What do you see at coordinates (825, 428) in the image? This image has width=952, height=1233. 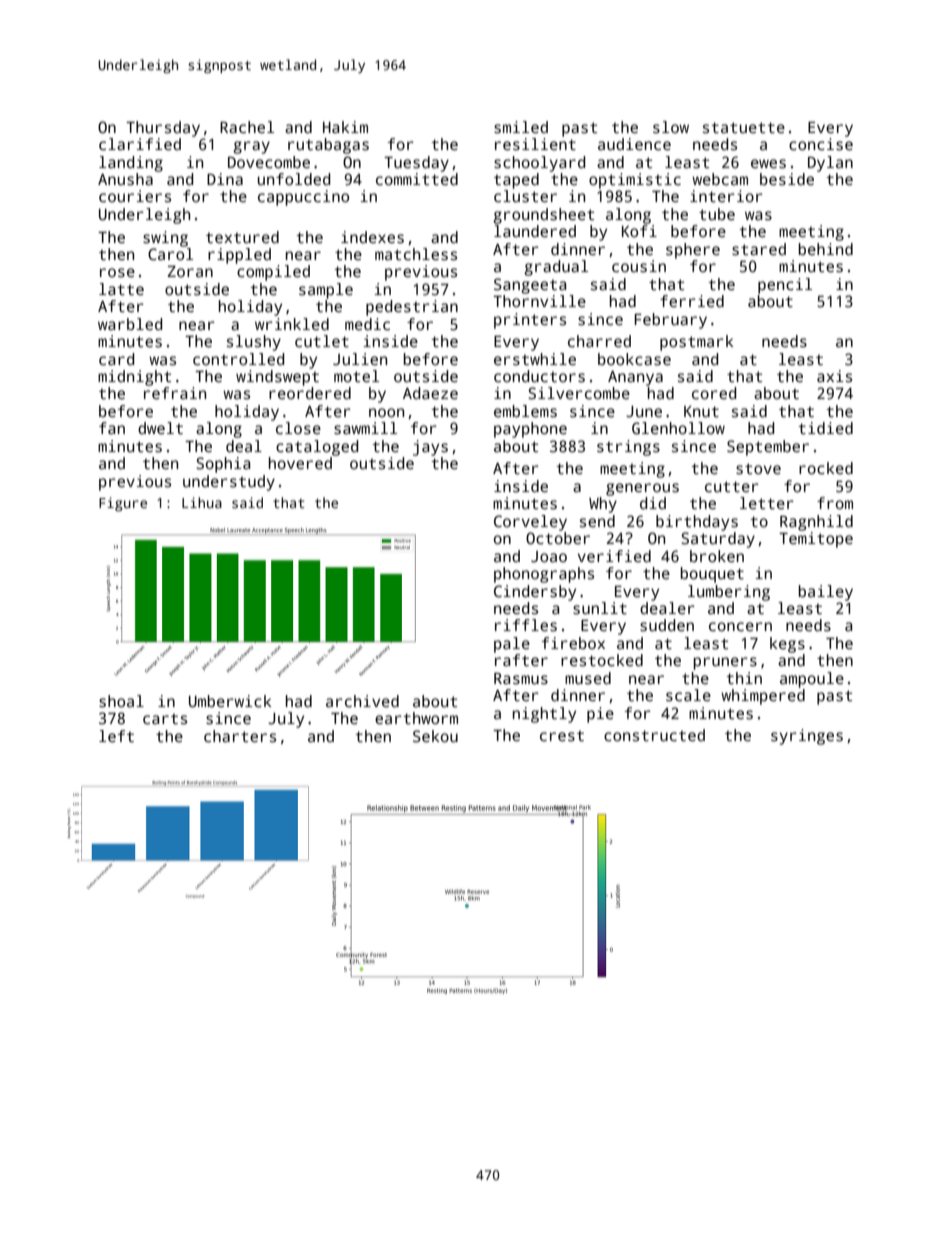 I see `tidied` at bounding box center [825, 428].
